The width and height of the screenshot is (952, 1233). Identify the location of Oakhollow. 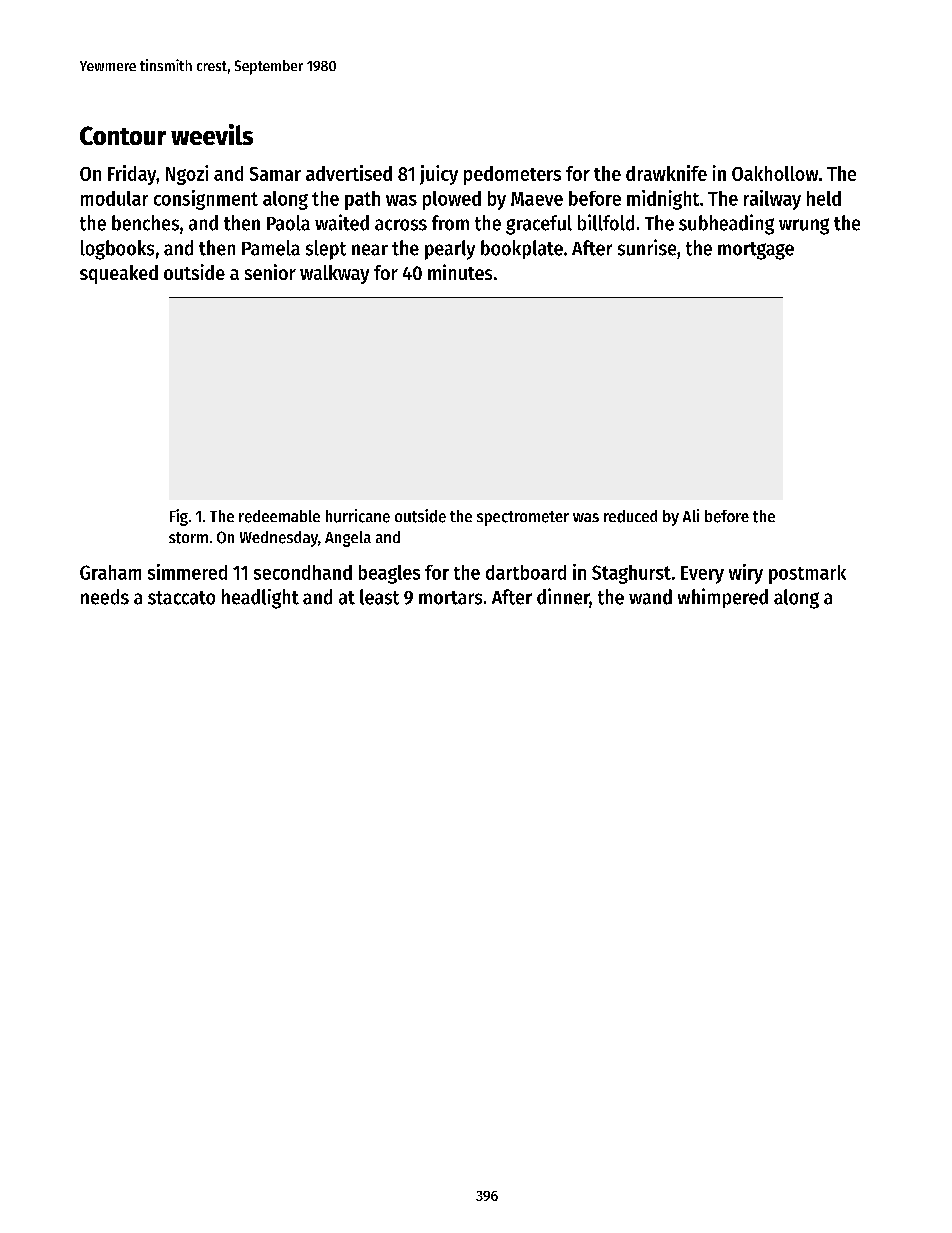
(775, 173).
